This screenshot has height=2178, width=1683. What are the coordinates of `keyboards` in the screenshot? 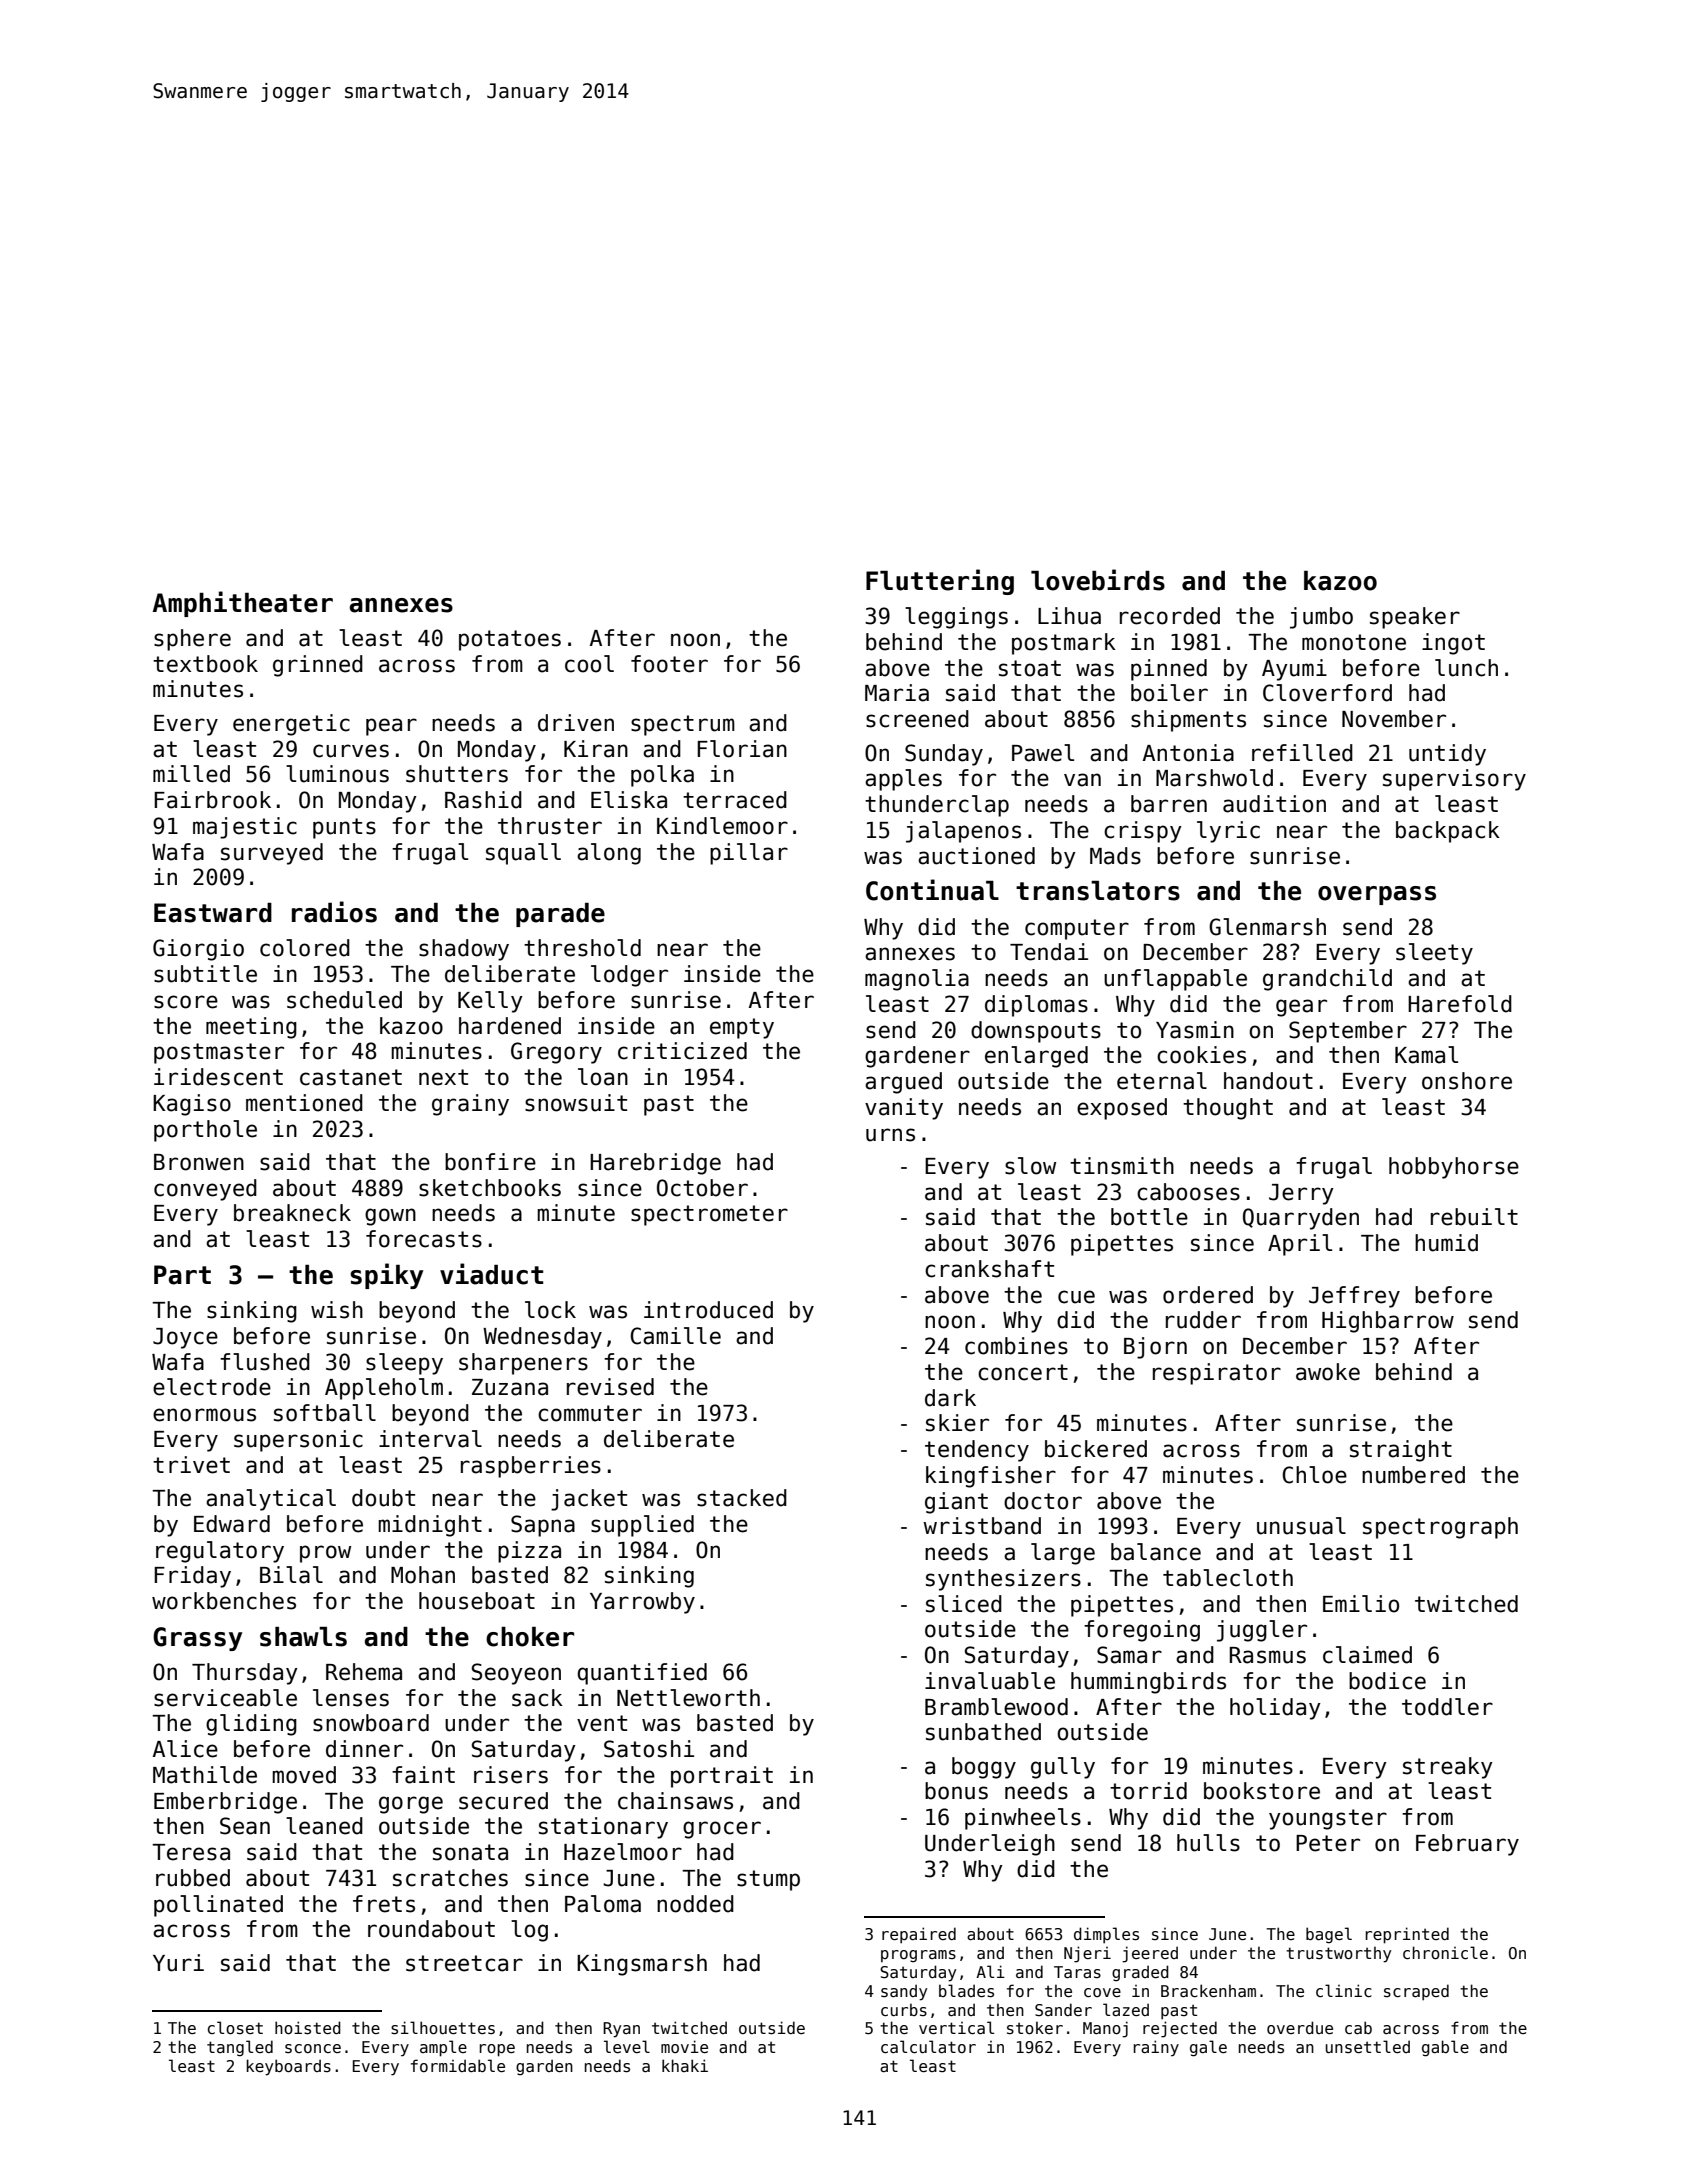 It's located at (288, 2067).
